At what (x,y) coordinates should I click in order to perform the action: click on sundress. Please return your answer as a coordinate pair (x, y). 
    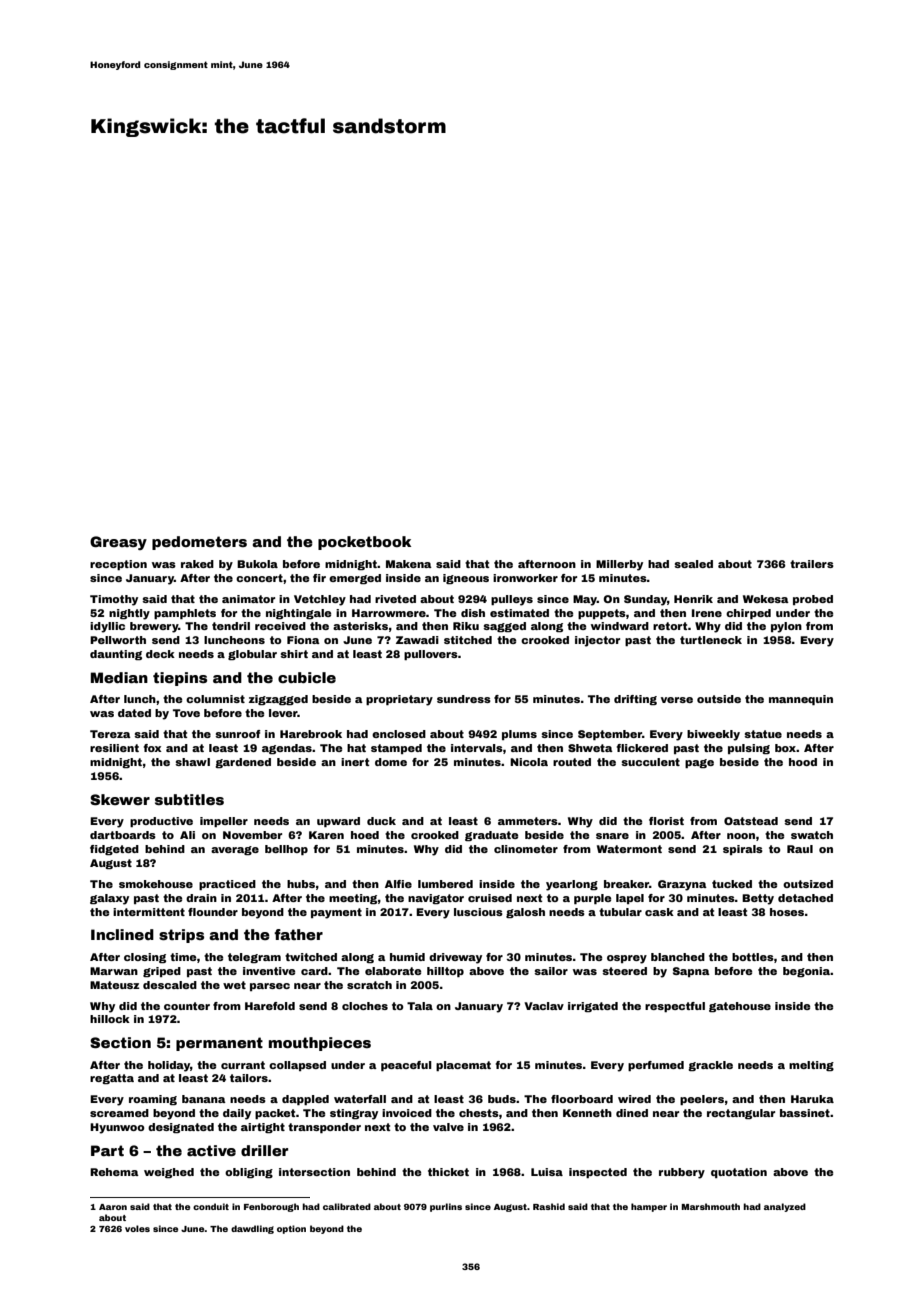
    Looking at the image, I should click on (464, 699).
